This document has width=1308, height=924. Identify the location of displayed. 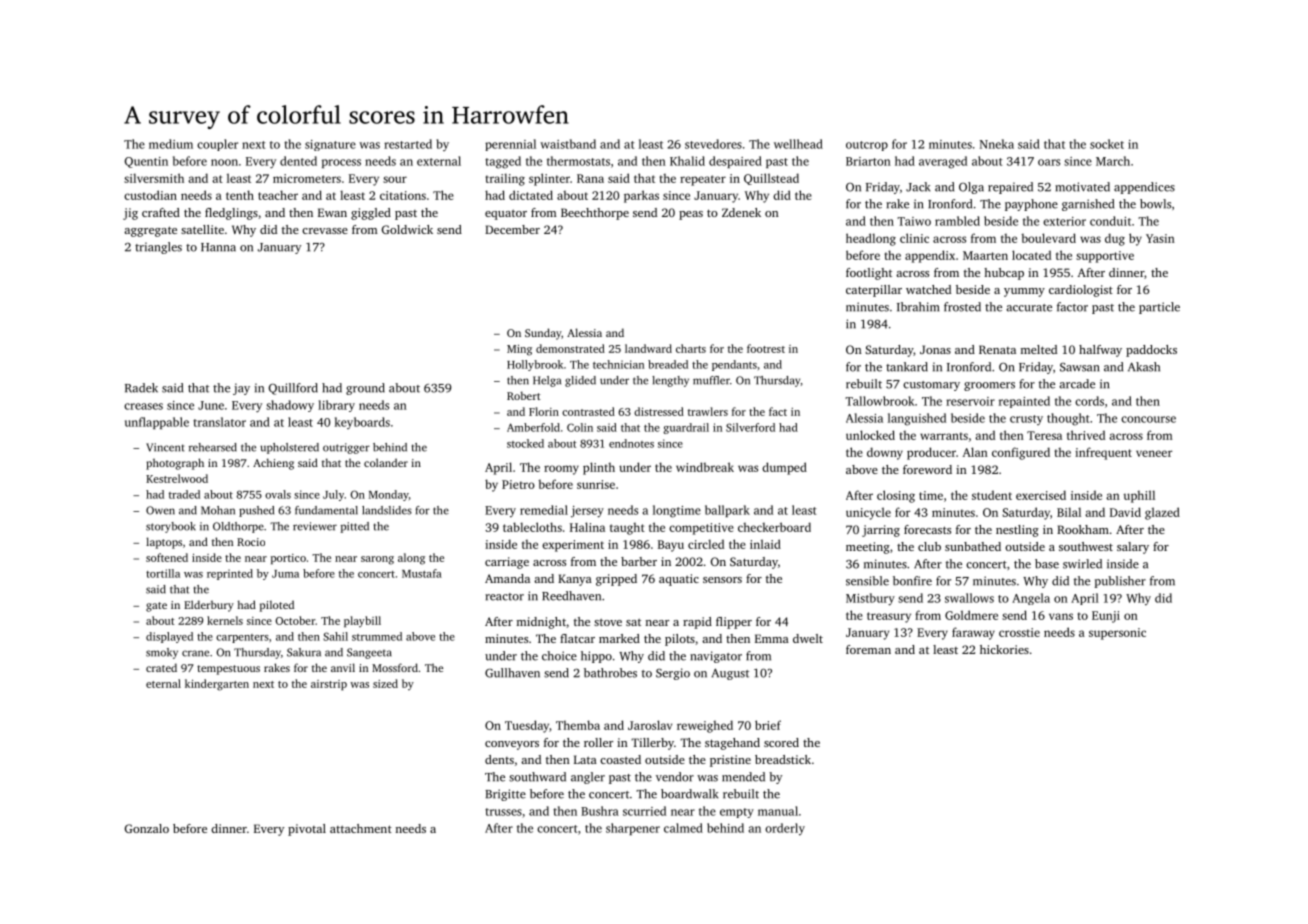
(169, 637).
